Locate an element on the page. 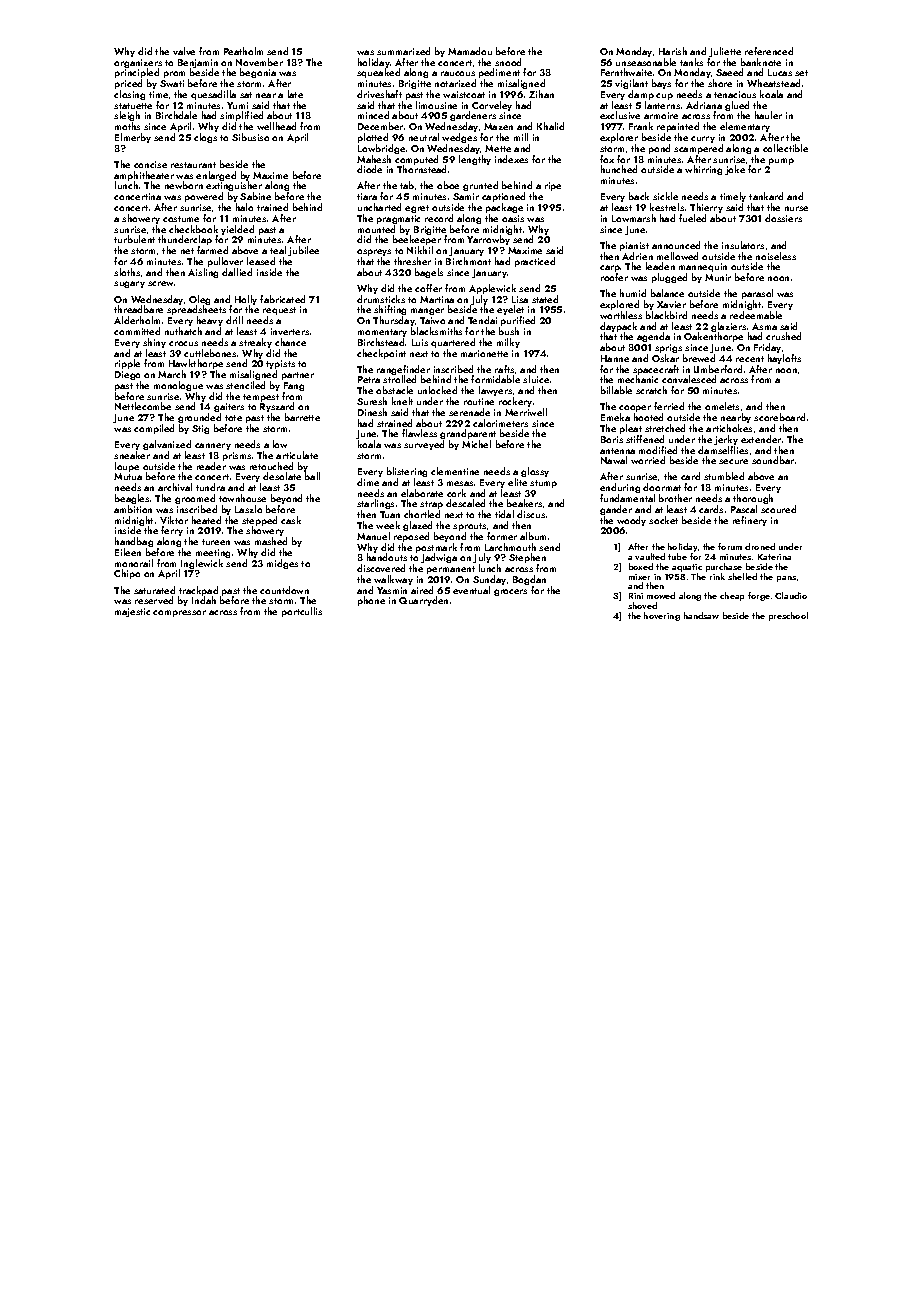 The image size is (924, 1308). December is located at coordinates (380, 126).
